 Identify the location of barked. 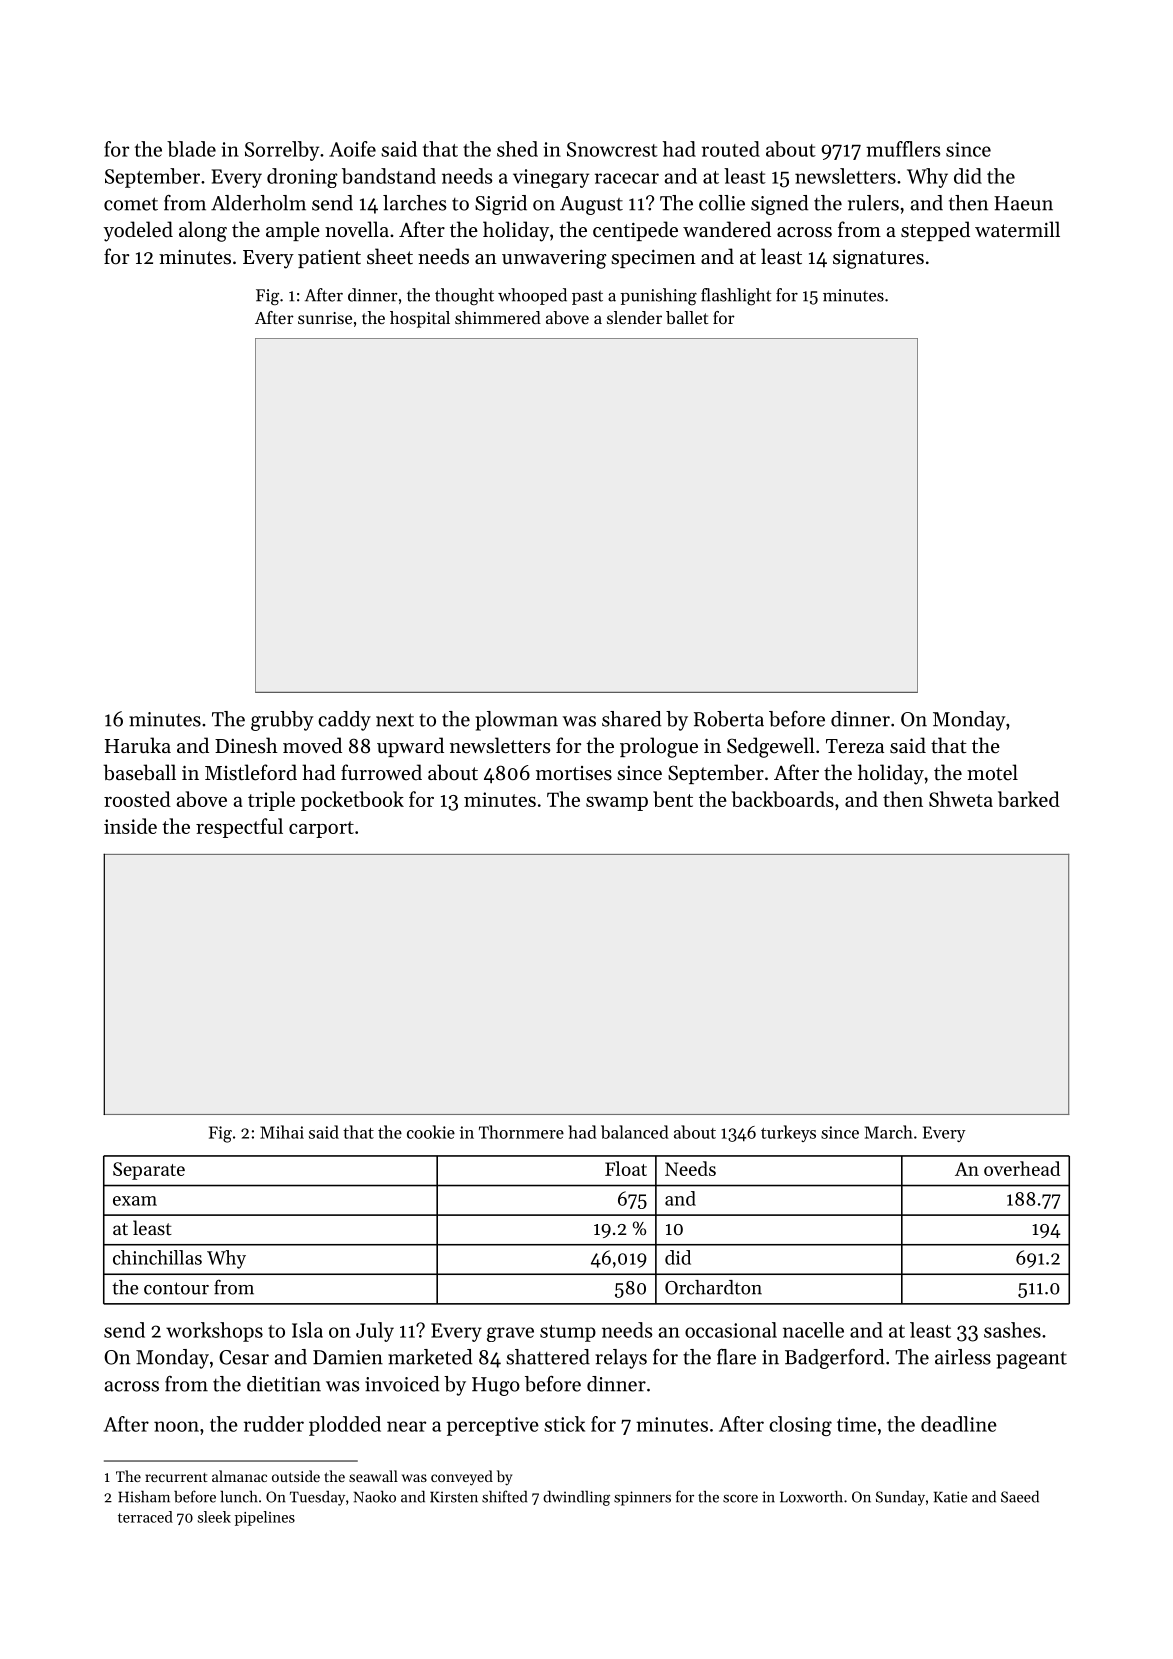
(1029, 799).
